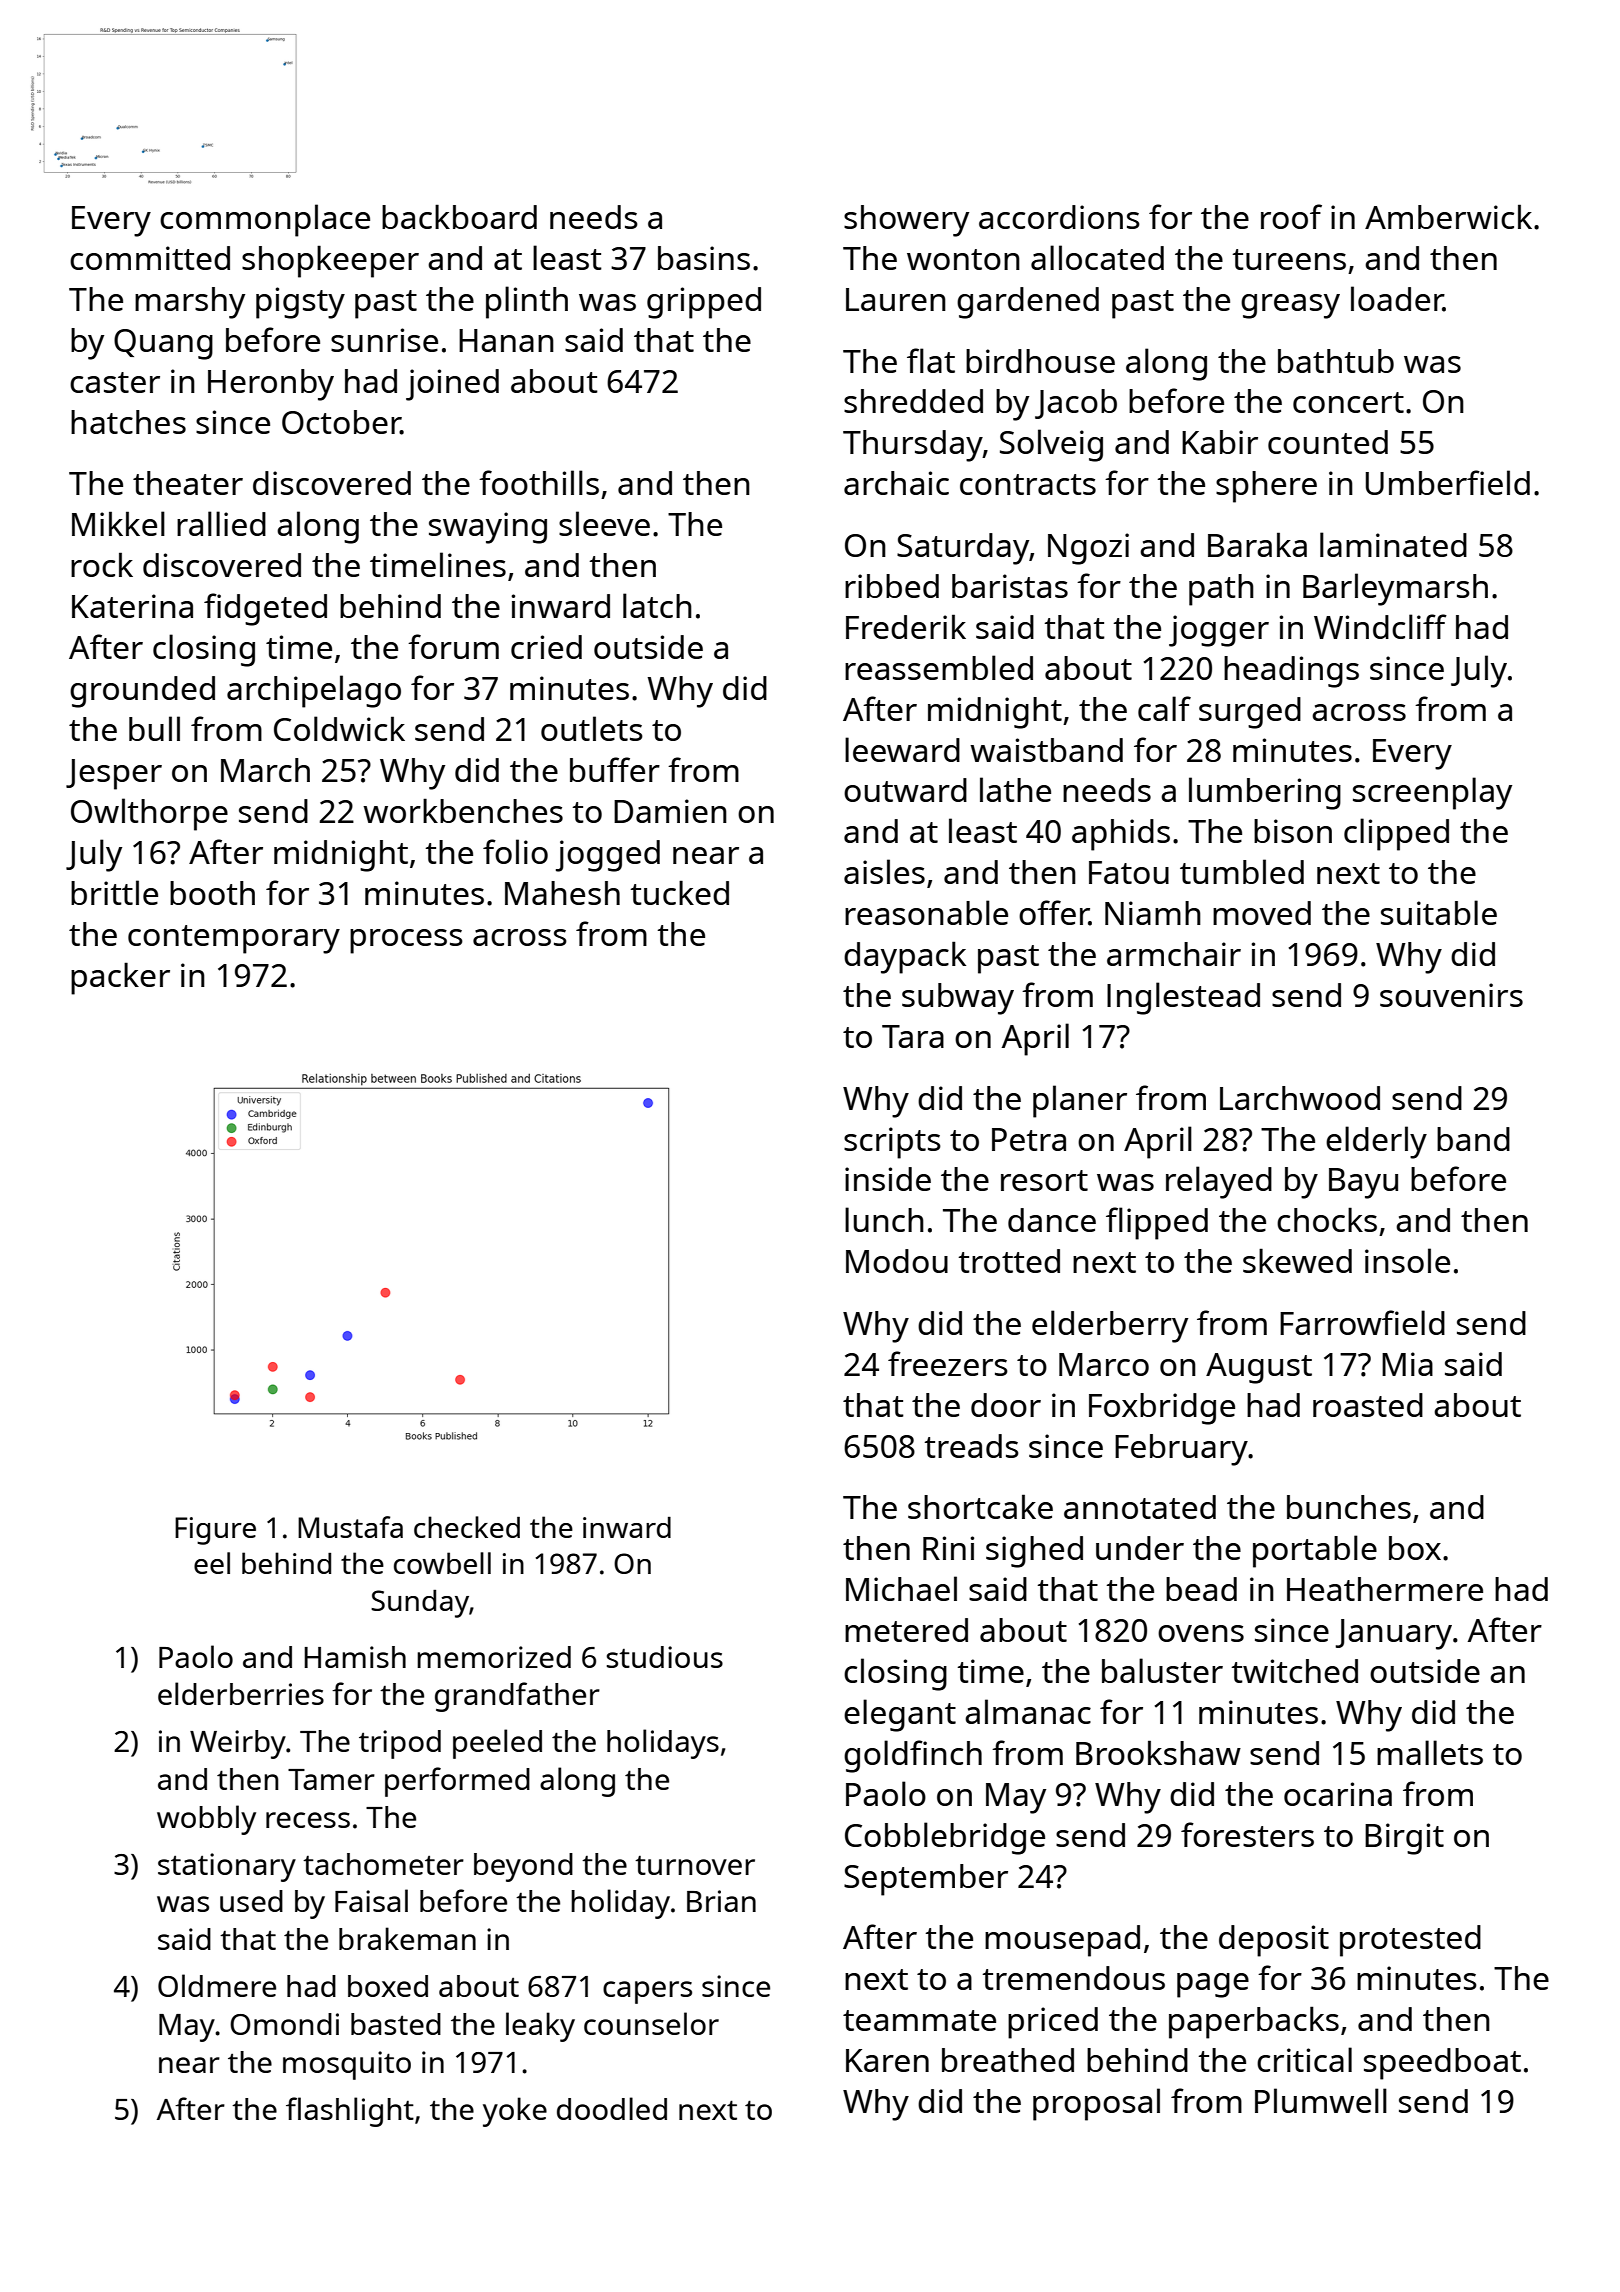  Describe the element at coordinates (704, 258) in the document. I see `basins` at that location.
